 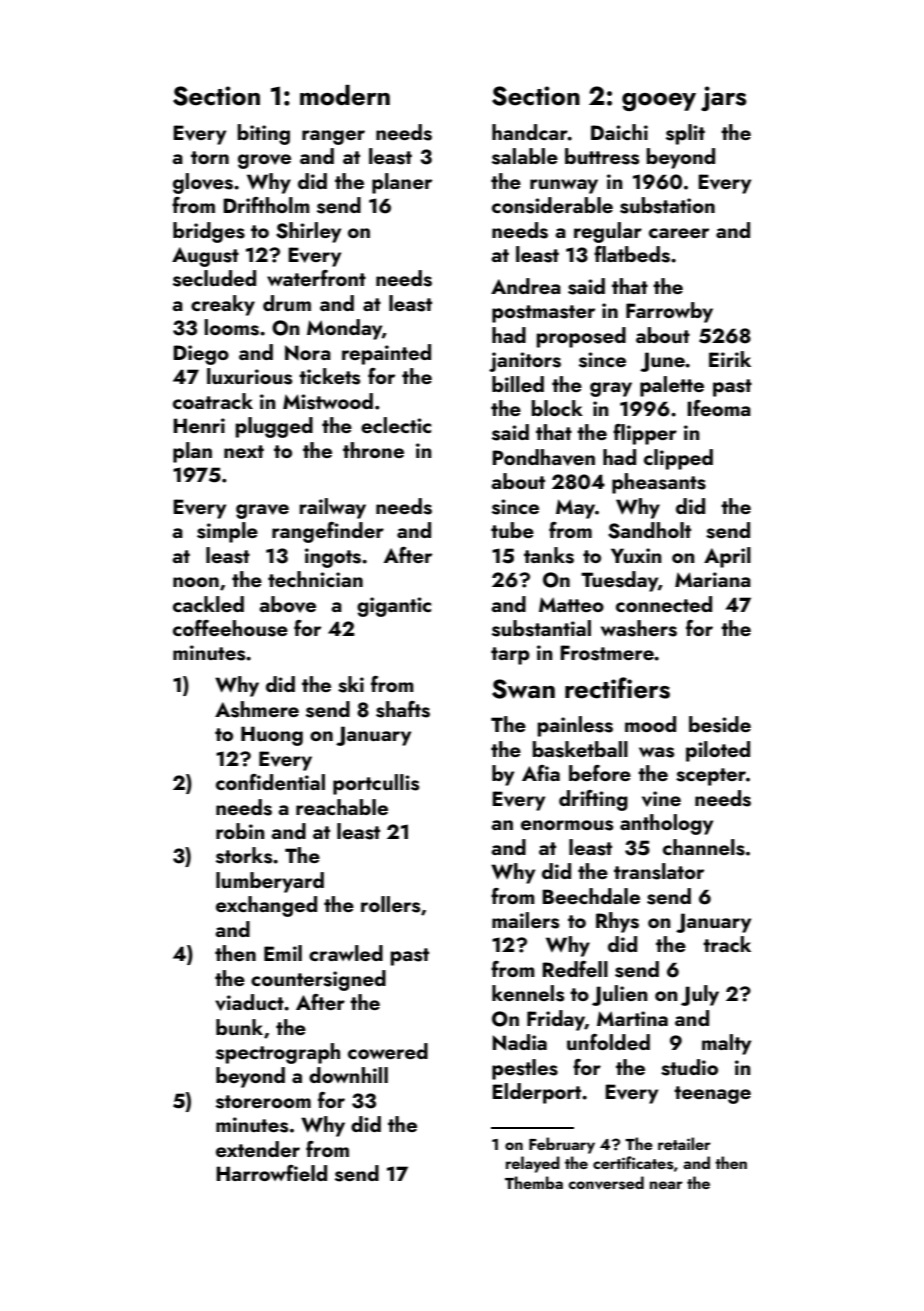 What do you see at coordinates (257, 709) in the page?
I see `Ashmere` at bounding box center [257, 709].
